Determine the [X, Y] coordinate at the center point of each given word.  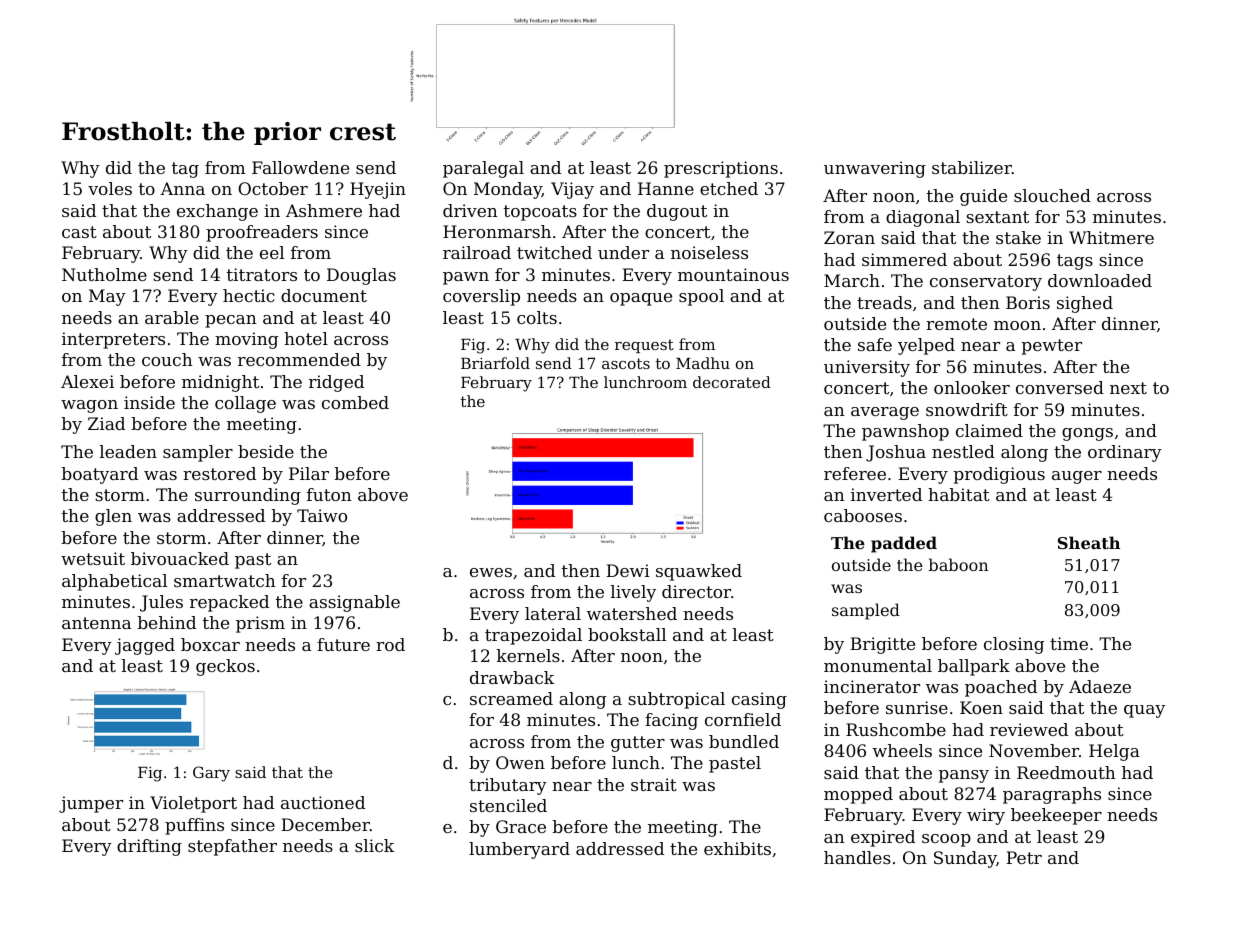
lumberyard [519, 850]
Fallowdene [300, 167]
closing [1014, 645]
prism [260, 624]
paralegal [483, 169]
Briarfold [495, 363]
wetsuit [93, 558]
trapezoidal [533, 636]
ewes [491, 572]
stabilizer [972, 167]
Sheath [1089, 542]
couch [167, 359]
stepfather [232, 847]
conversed [1060, 387]
